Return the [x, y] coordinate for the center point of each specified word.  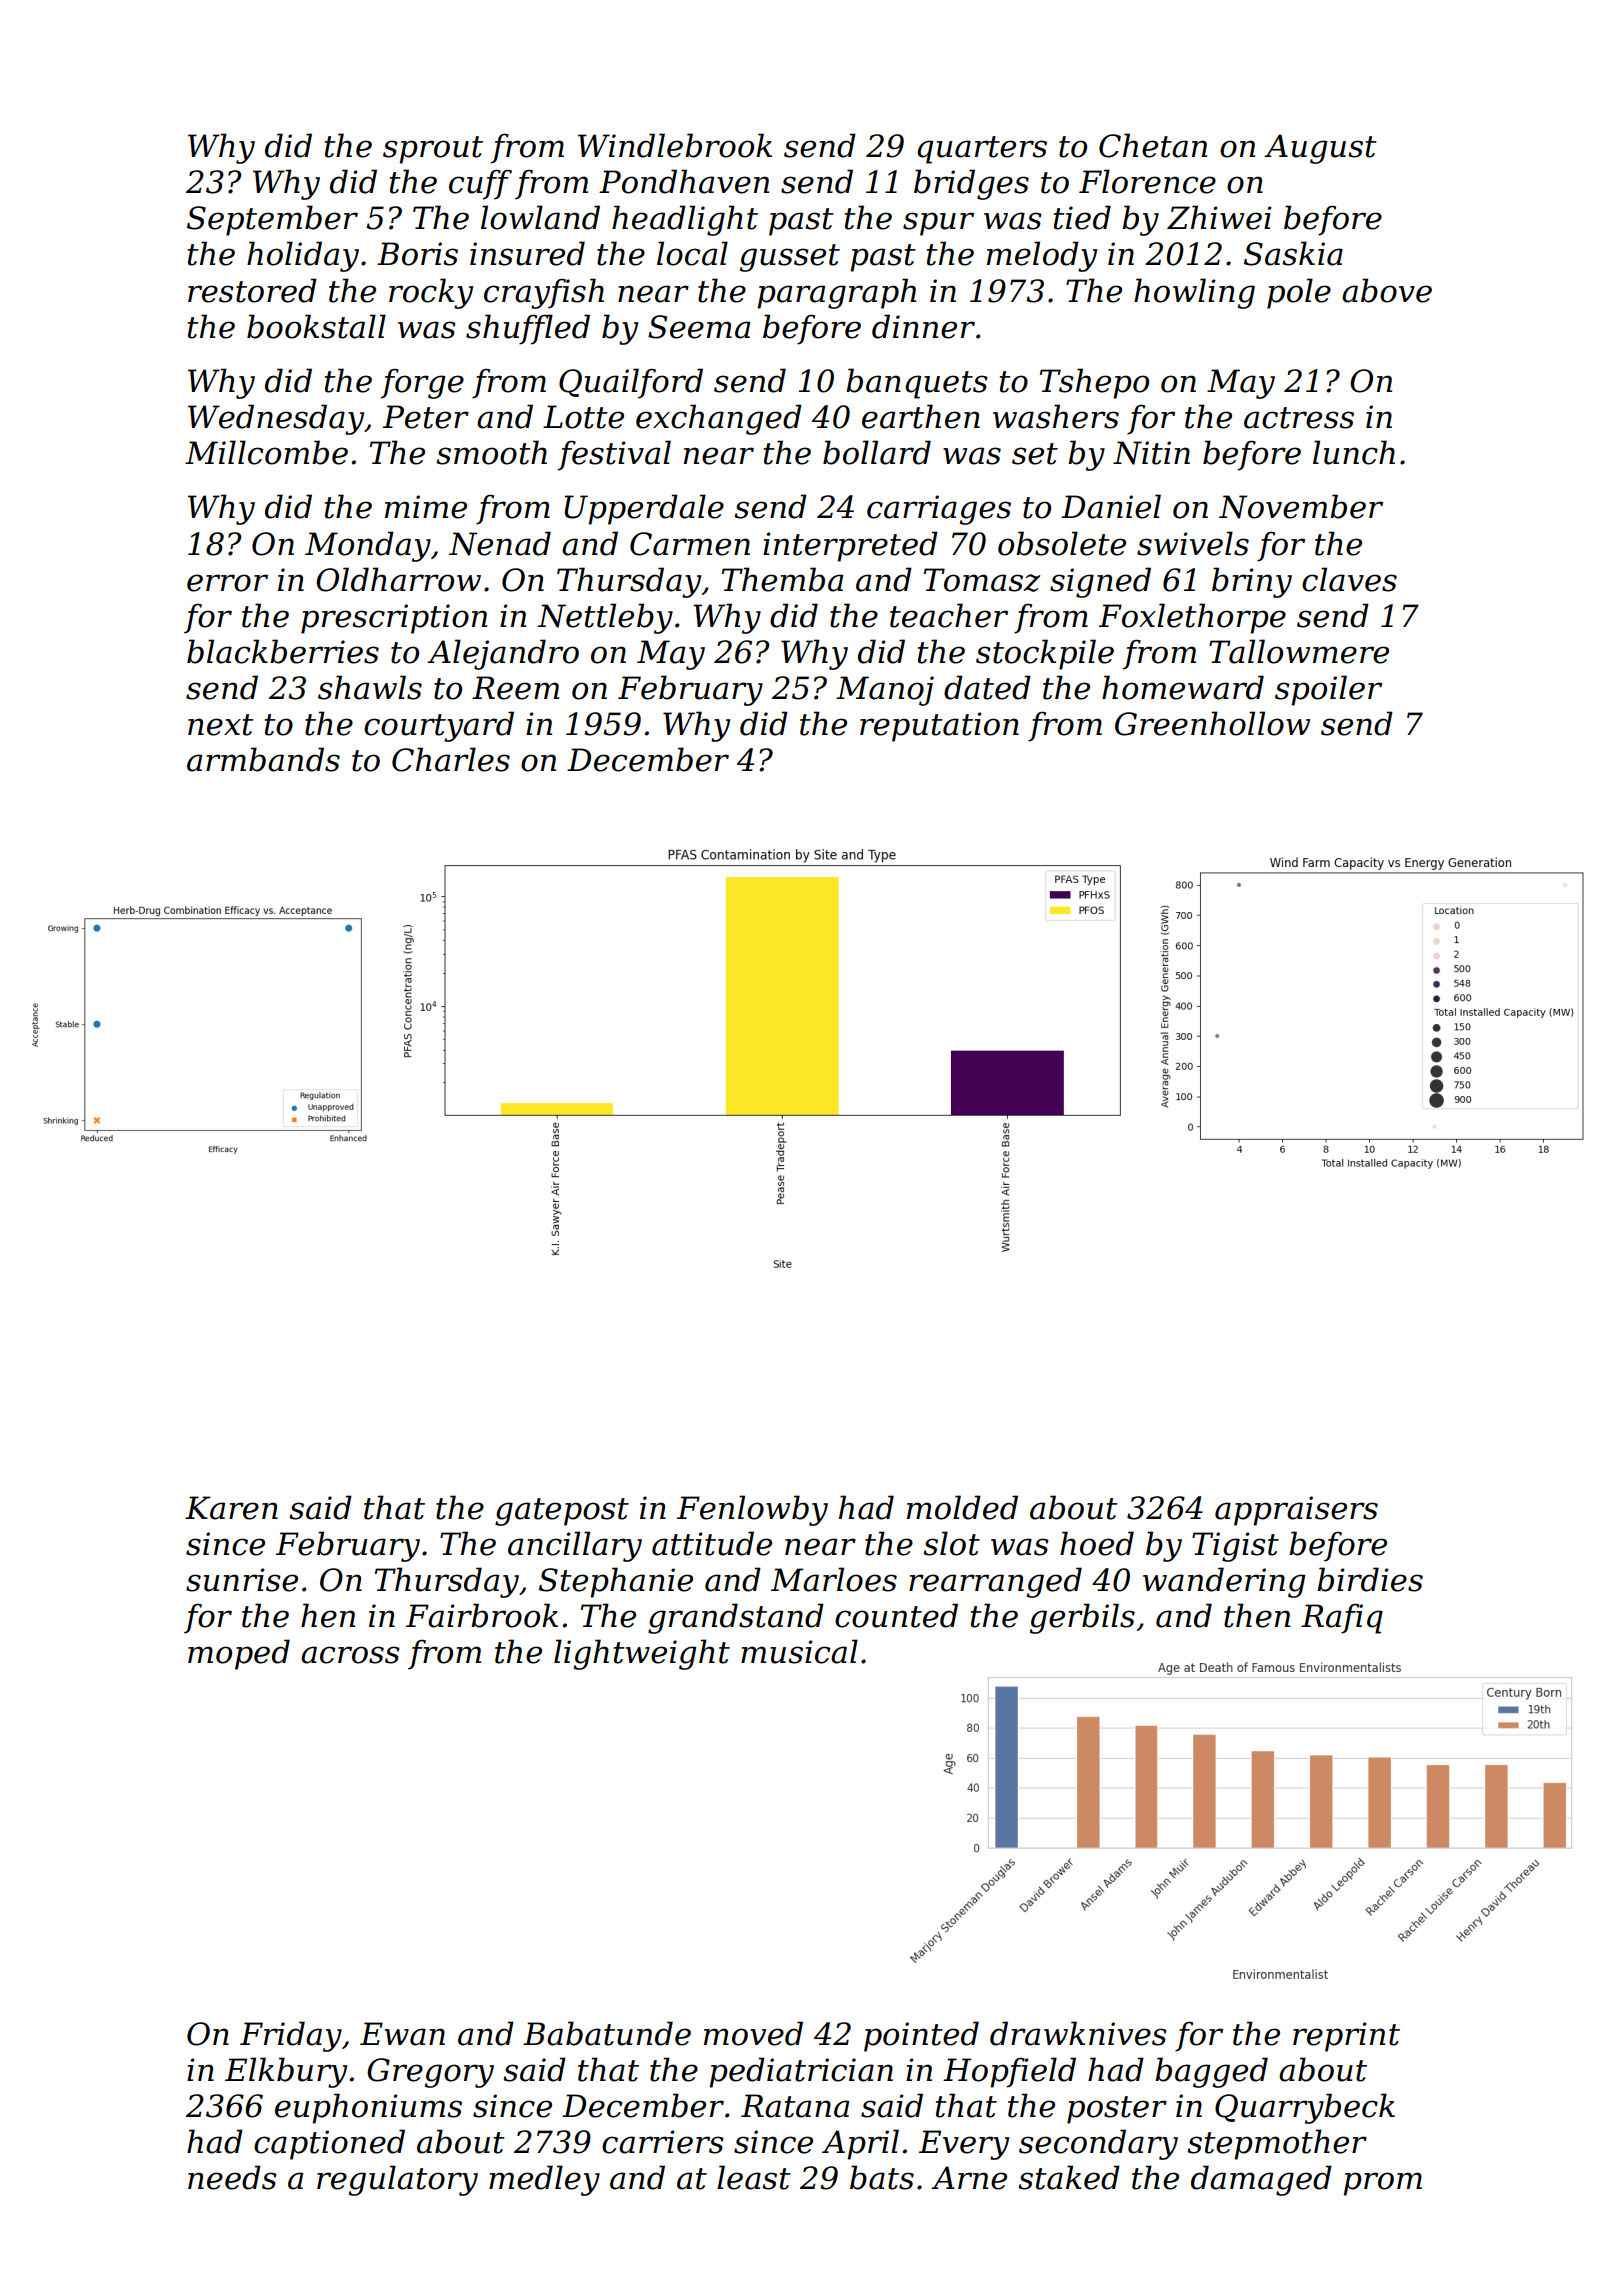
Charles [451, 759]
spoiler [1328, 690]
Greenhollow [1212, 723]
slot [951, 1543]
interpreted [850, 546]
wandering [1224, 1582]
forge [422, 383]
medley [544, 2180]
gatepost [562, 1512]
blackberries [283, 651]
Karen [231, 1508]
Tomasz [982, 580]
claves [1349, 579]
